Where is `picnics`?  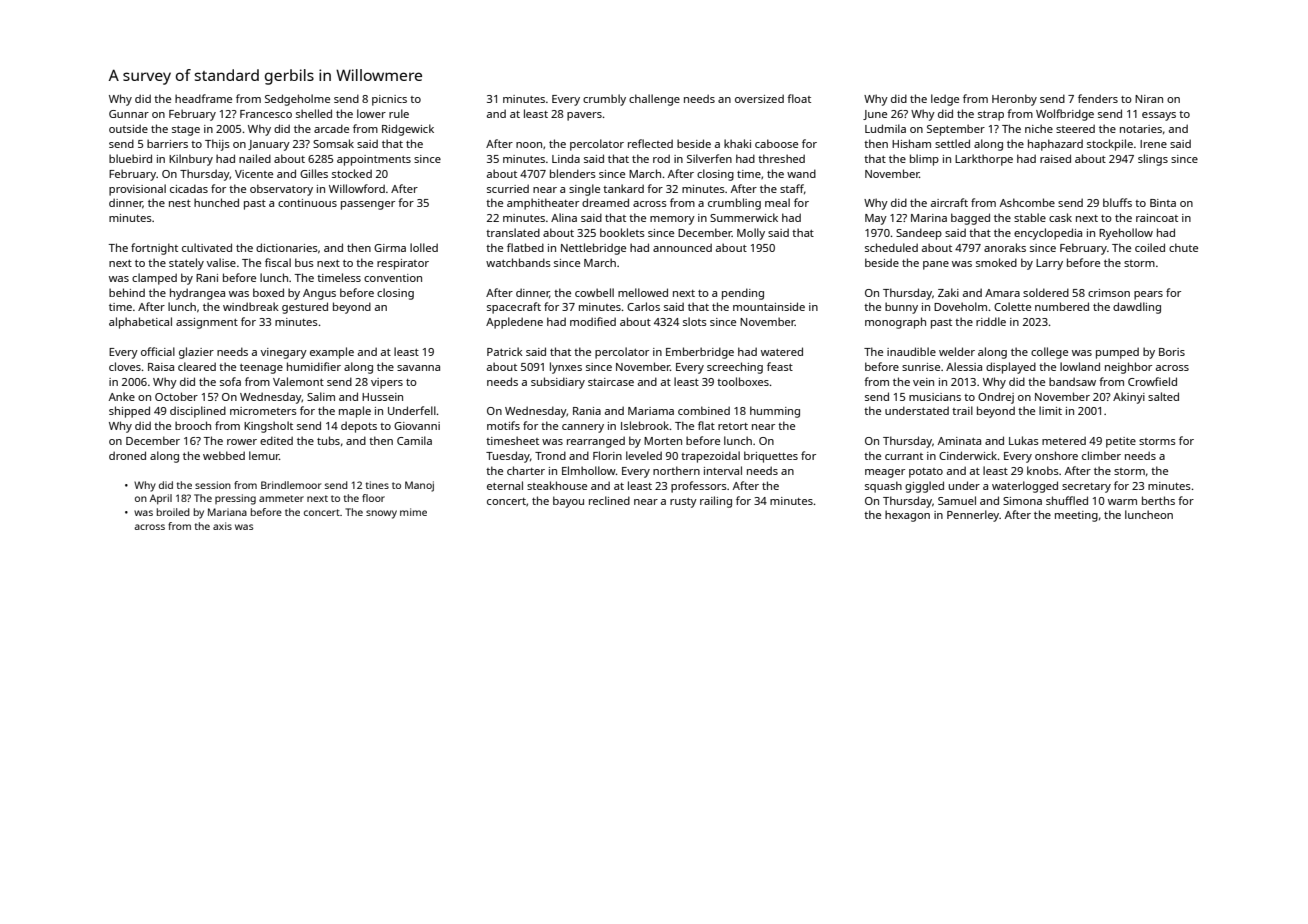 picnics is located at coordinates (389, 100).
